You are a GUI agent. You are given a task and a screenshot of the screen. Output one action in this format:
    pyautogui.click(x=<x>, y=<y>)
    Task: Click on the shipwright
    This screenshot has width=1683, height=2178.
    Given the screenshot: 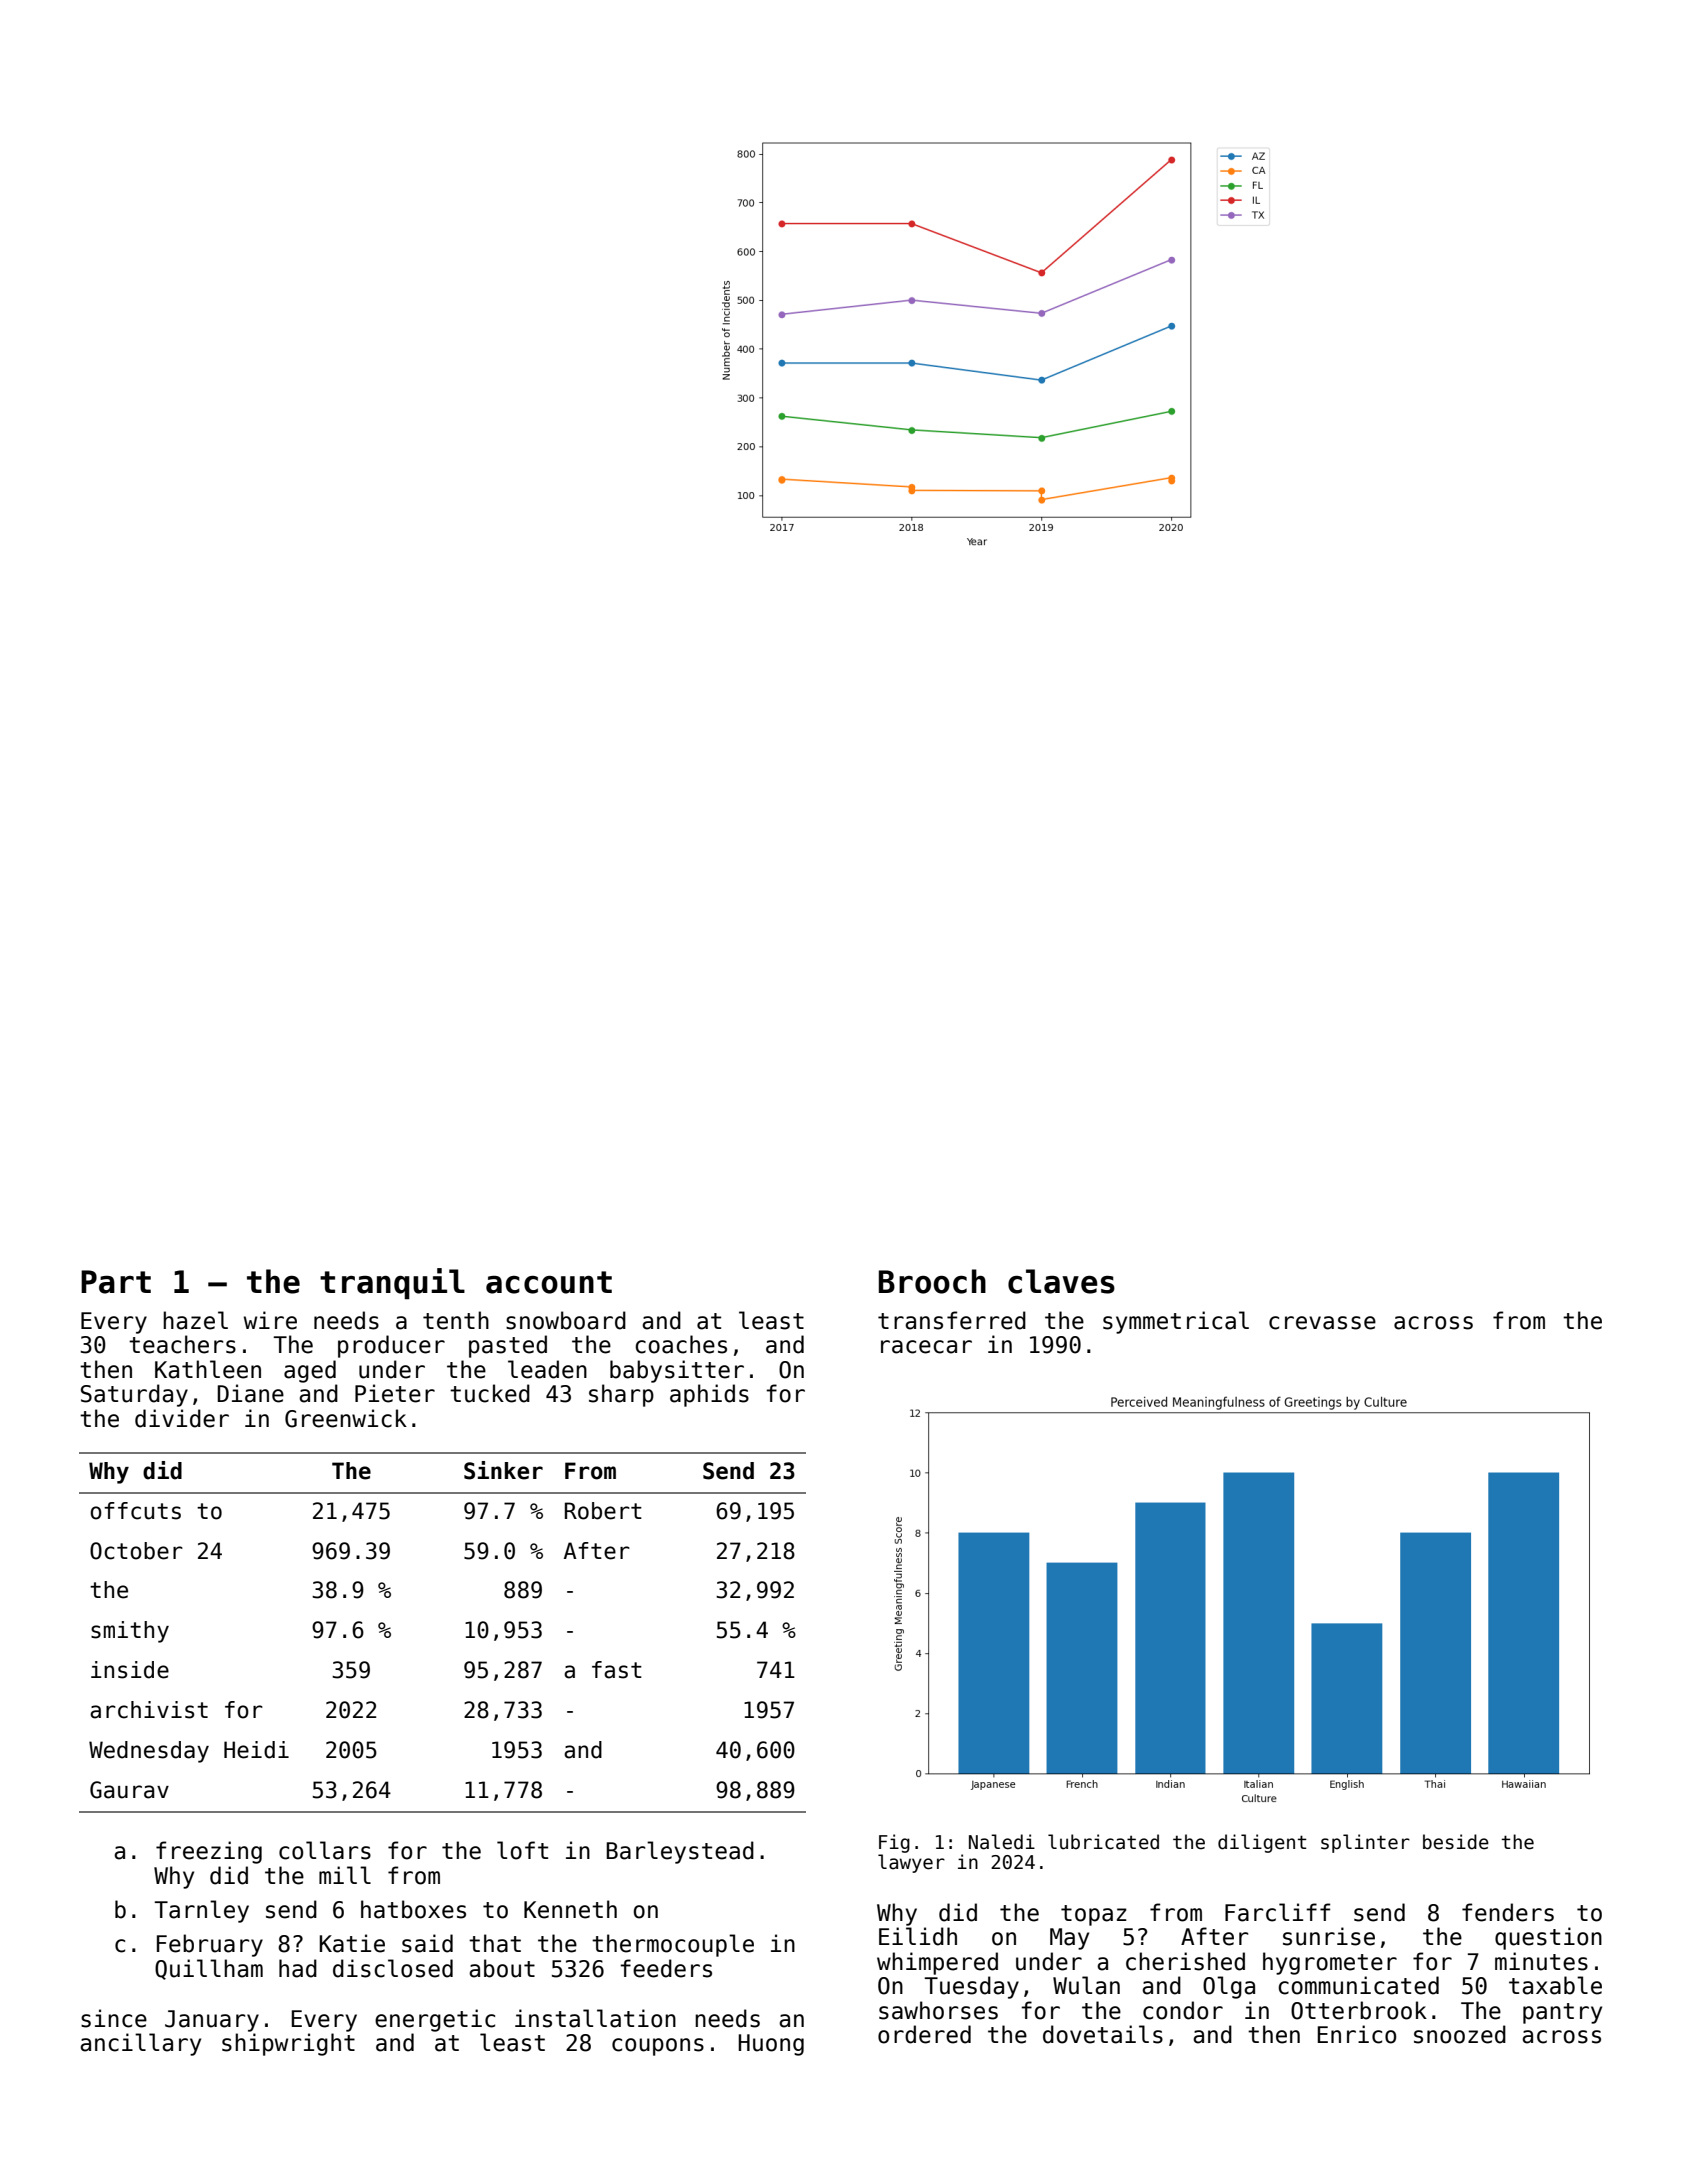 What is the action you would take?
    pyautogui.click(x=288, y=2044)
